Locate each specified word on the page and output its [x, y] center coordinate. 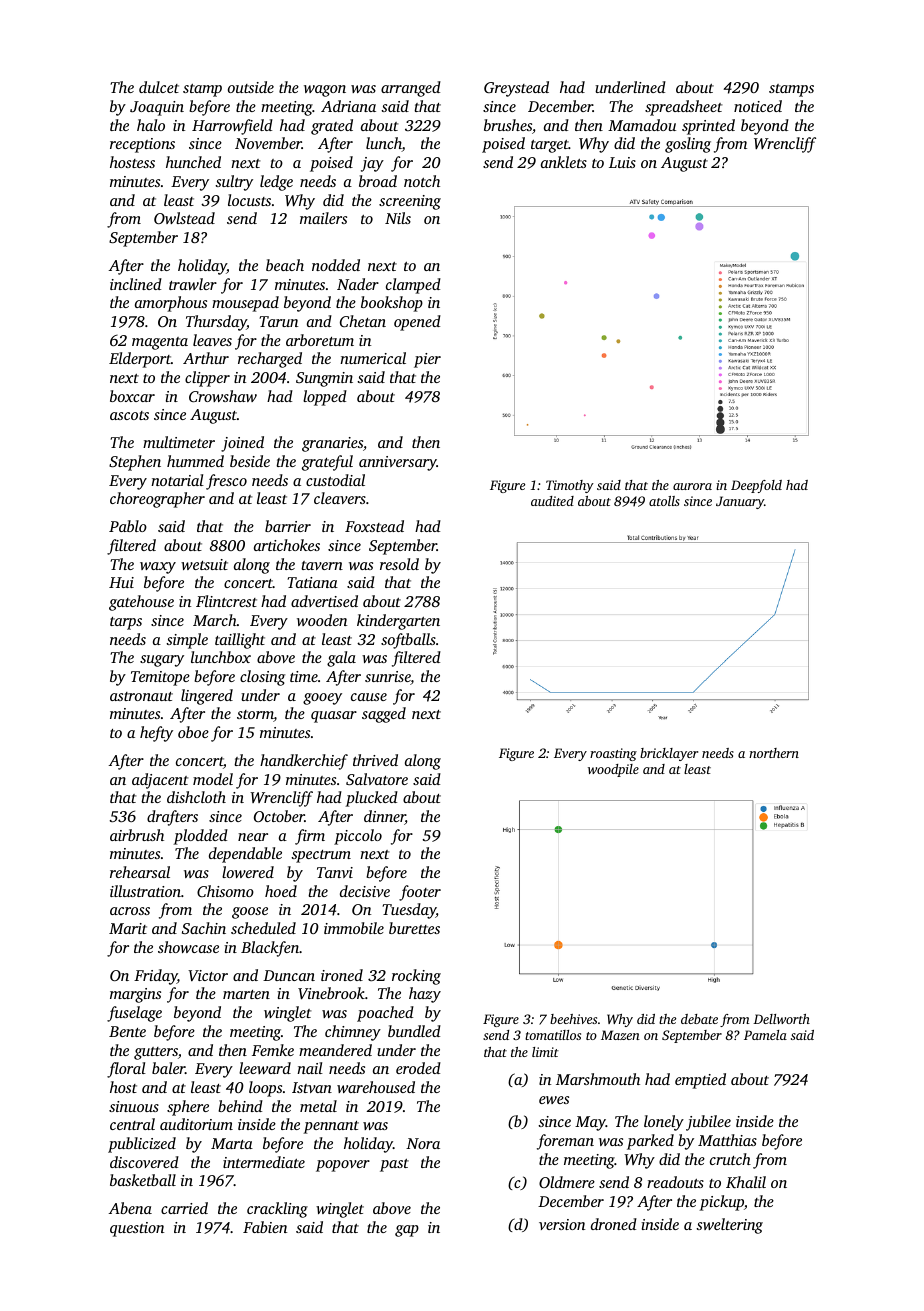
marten [246, 994]
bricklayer [669, 754]
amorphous [171, 304]
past [394, 1165]
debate [699, 1019]
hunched [193, 162]
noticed [758, 106]
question [137, 1229]
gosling [688, 145]
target [550, 146]
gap [407, 1231]
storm [255, 716]
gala [341, 659]
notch [422, 181]
